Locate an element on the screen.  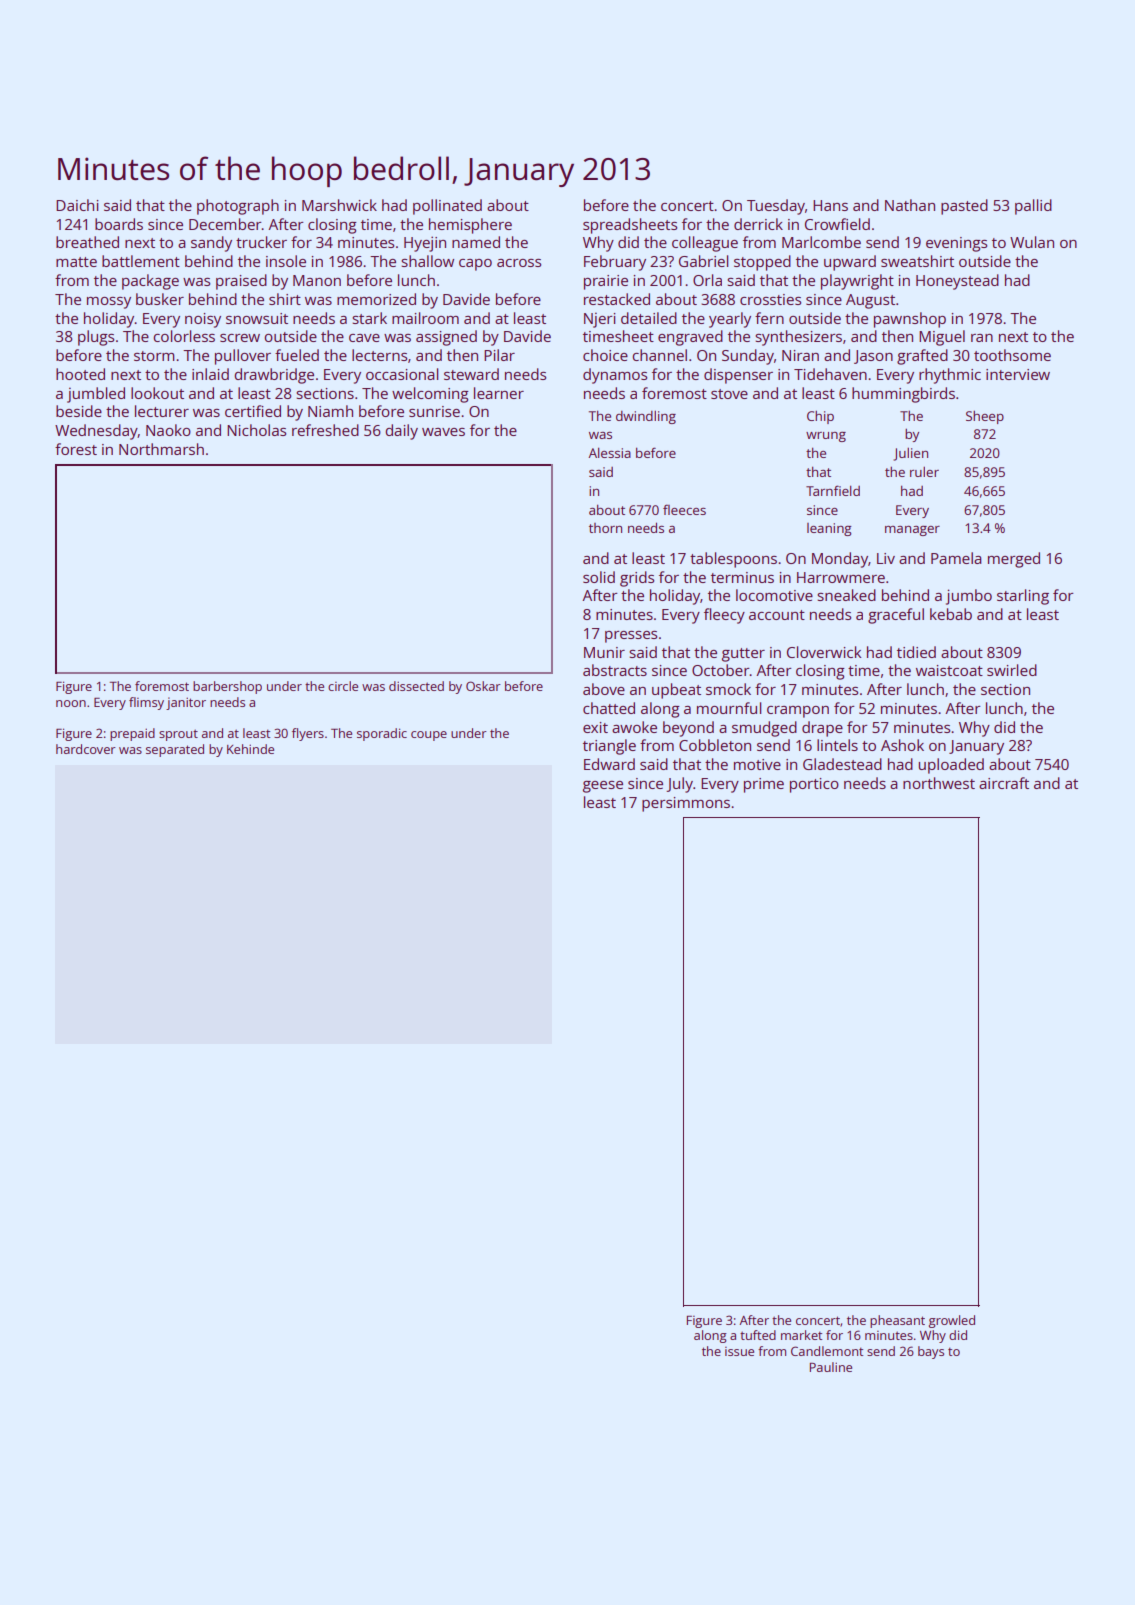
bays is located at coordinates (931, 1352).
